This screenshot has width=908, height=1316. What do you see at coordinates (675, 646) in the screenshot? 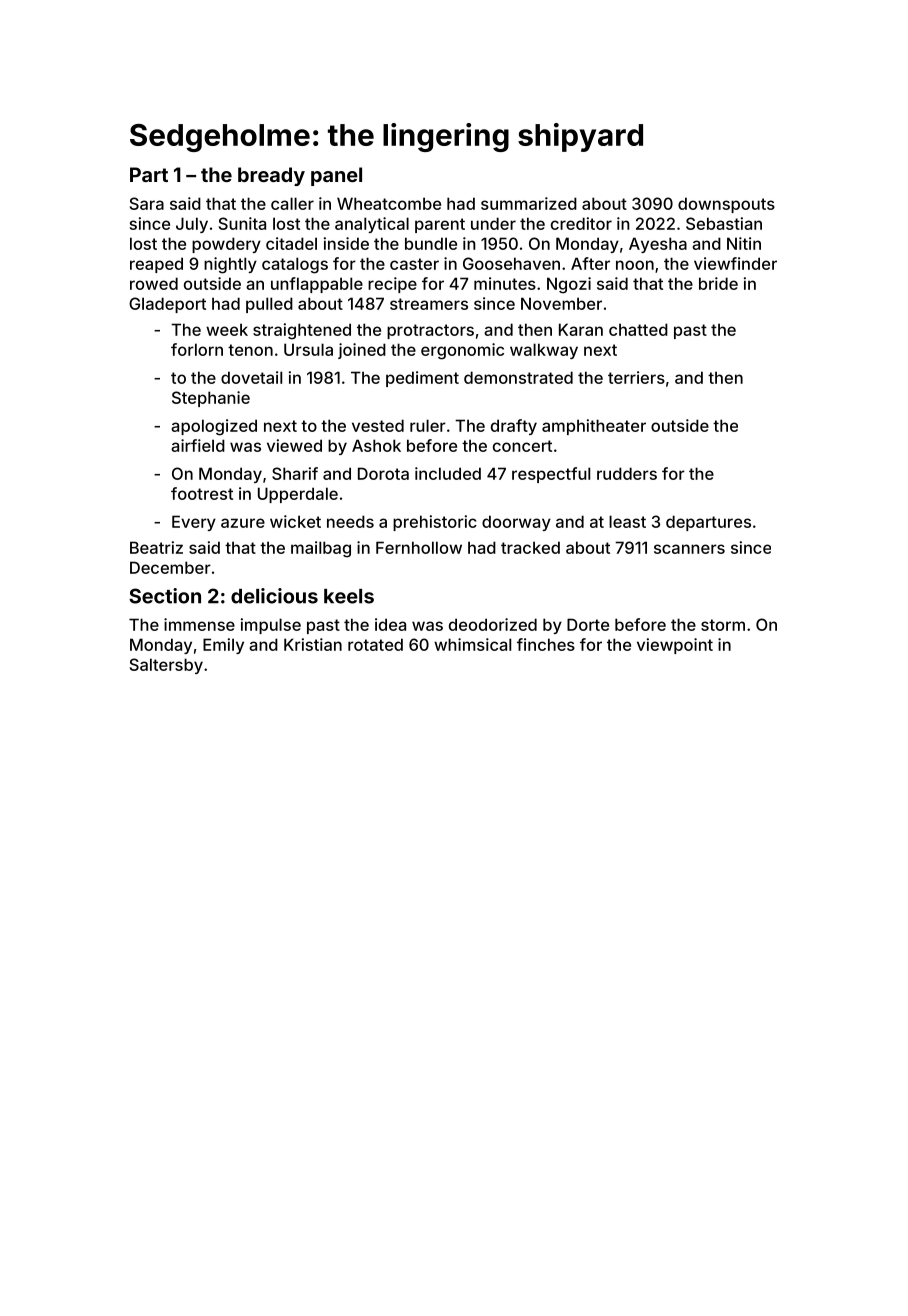
I see `viewpoint` at bounding box center [675, 646].
